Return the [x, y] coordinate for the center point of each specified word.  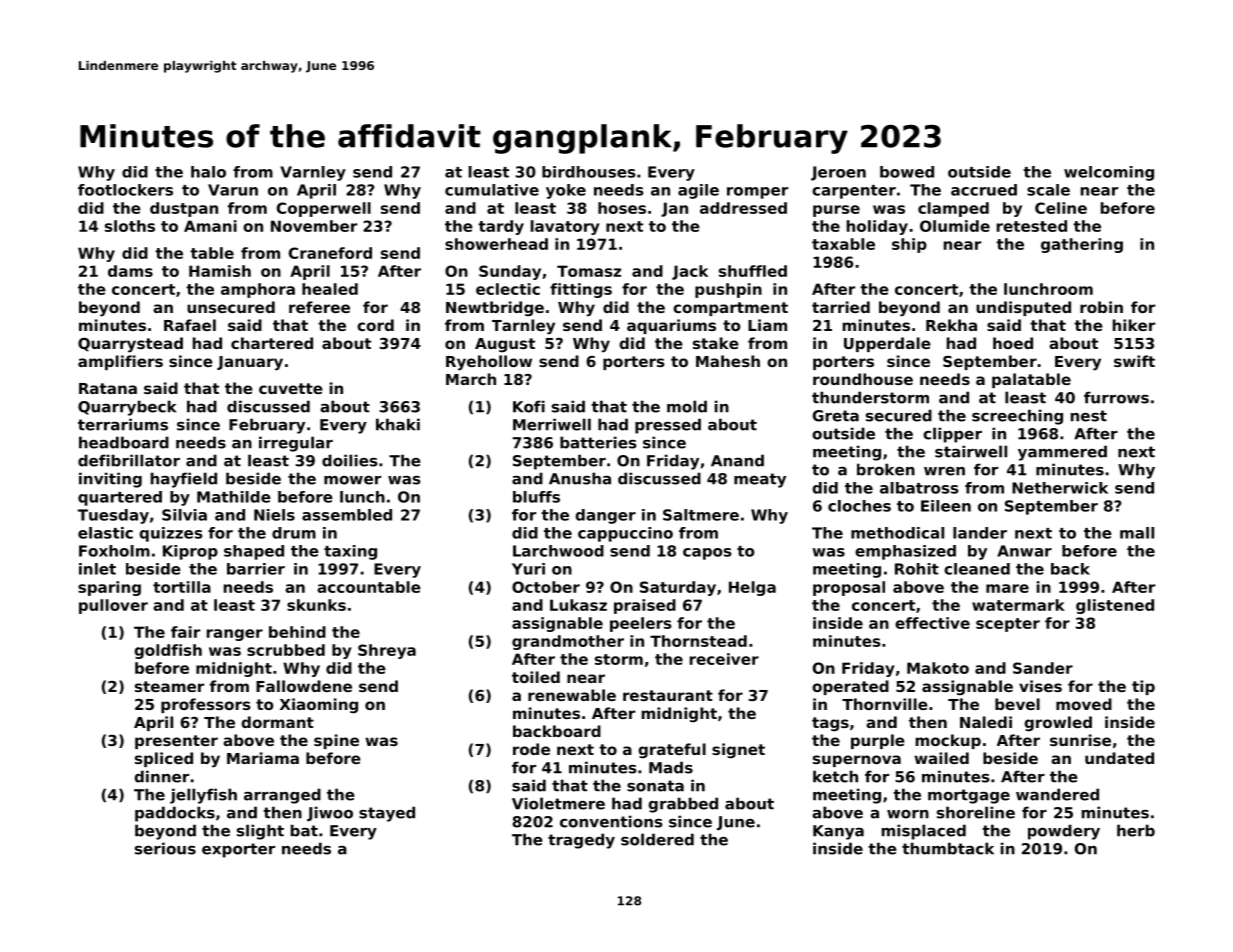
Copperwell [324, 209]
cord [375, 325]
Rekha [951, 325]
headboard [124, 442]
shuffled [753, 271]
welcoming [1109, 173]
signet [738, 751]
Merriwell [552, 424]
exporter [238, 850]
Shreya [387, 651]
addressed [743, 208]
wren [944, 471]
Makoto [938, 668]
